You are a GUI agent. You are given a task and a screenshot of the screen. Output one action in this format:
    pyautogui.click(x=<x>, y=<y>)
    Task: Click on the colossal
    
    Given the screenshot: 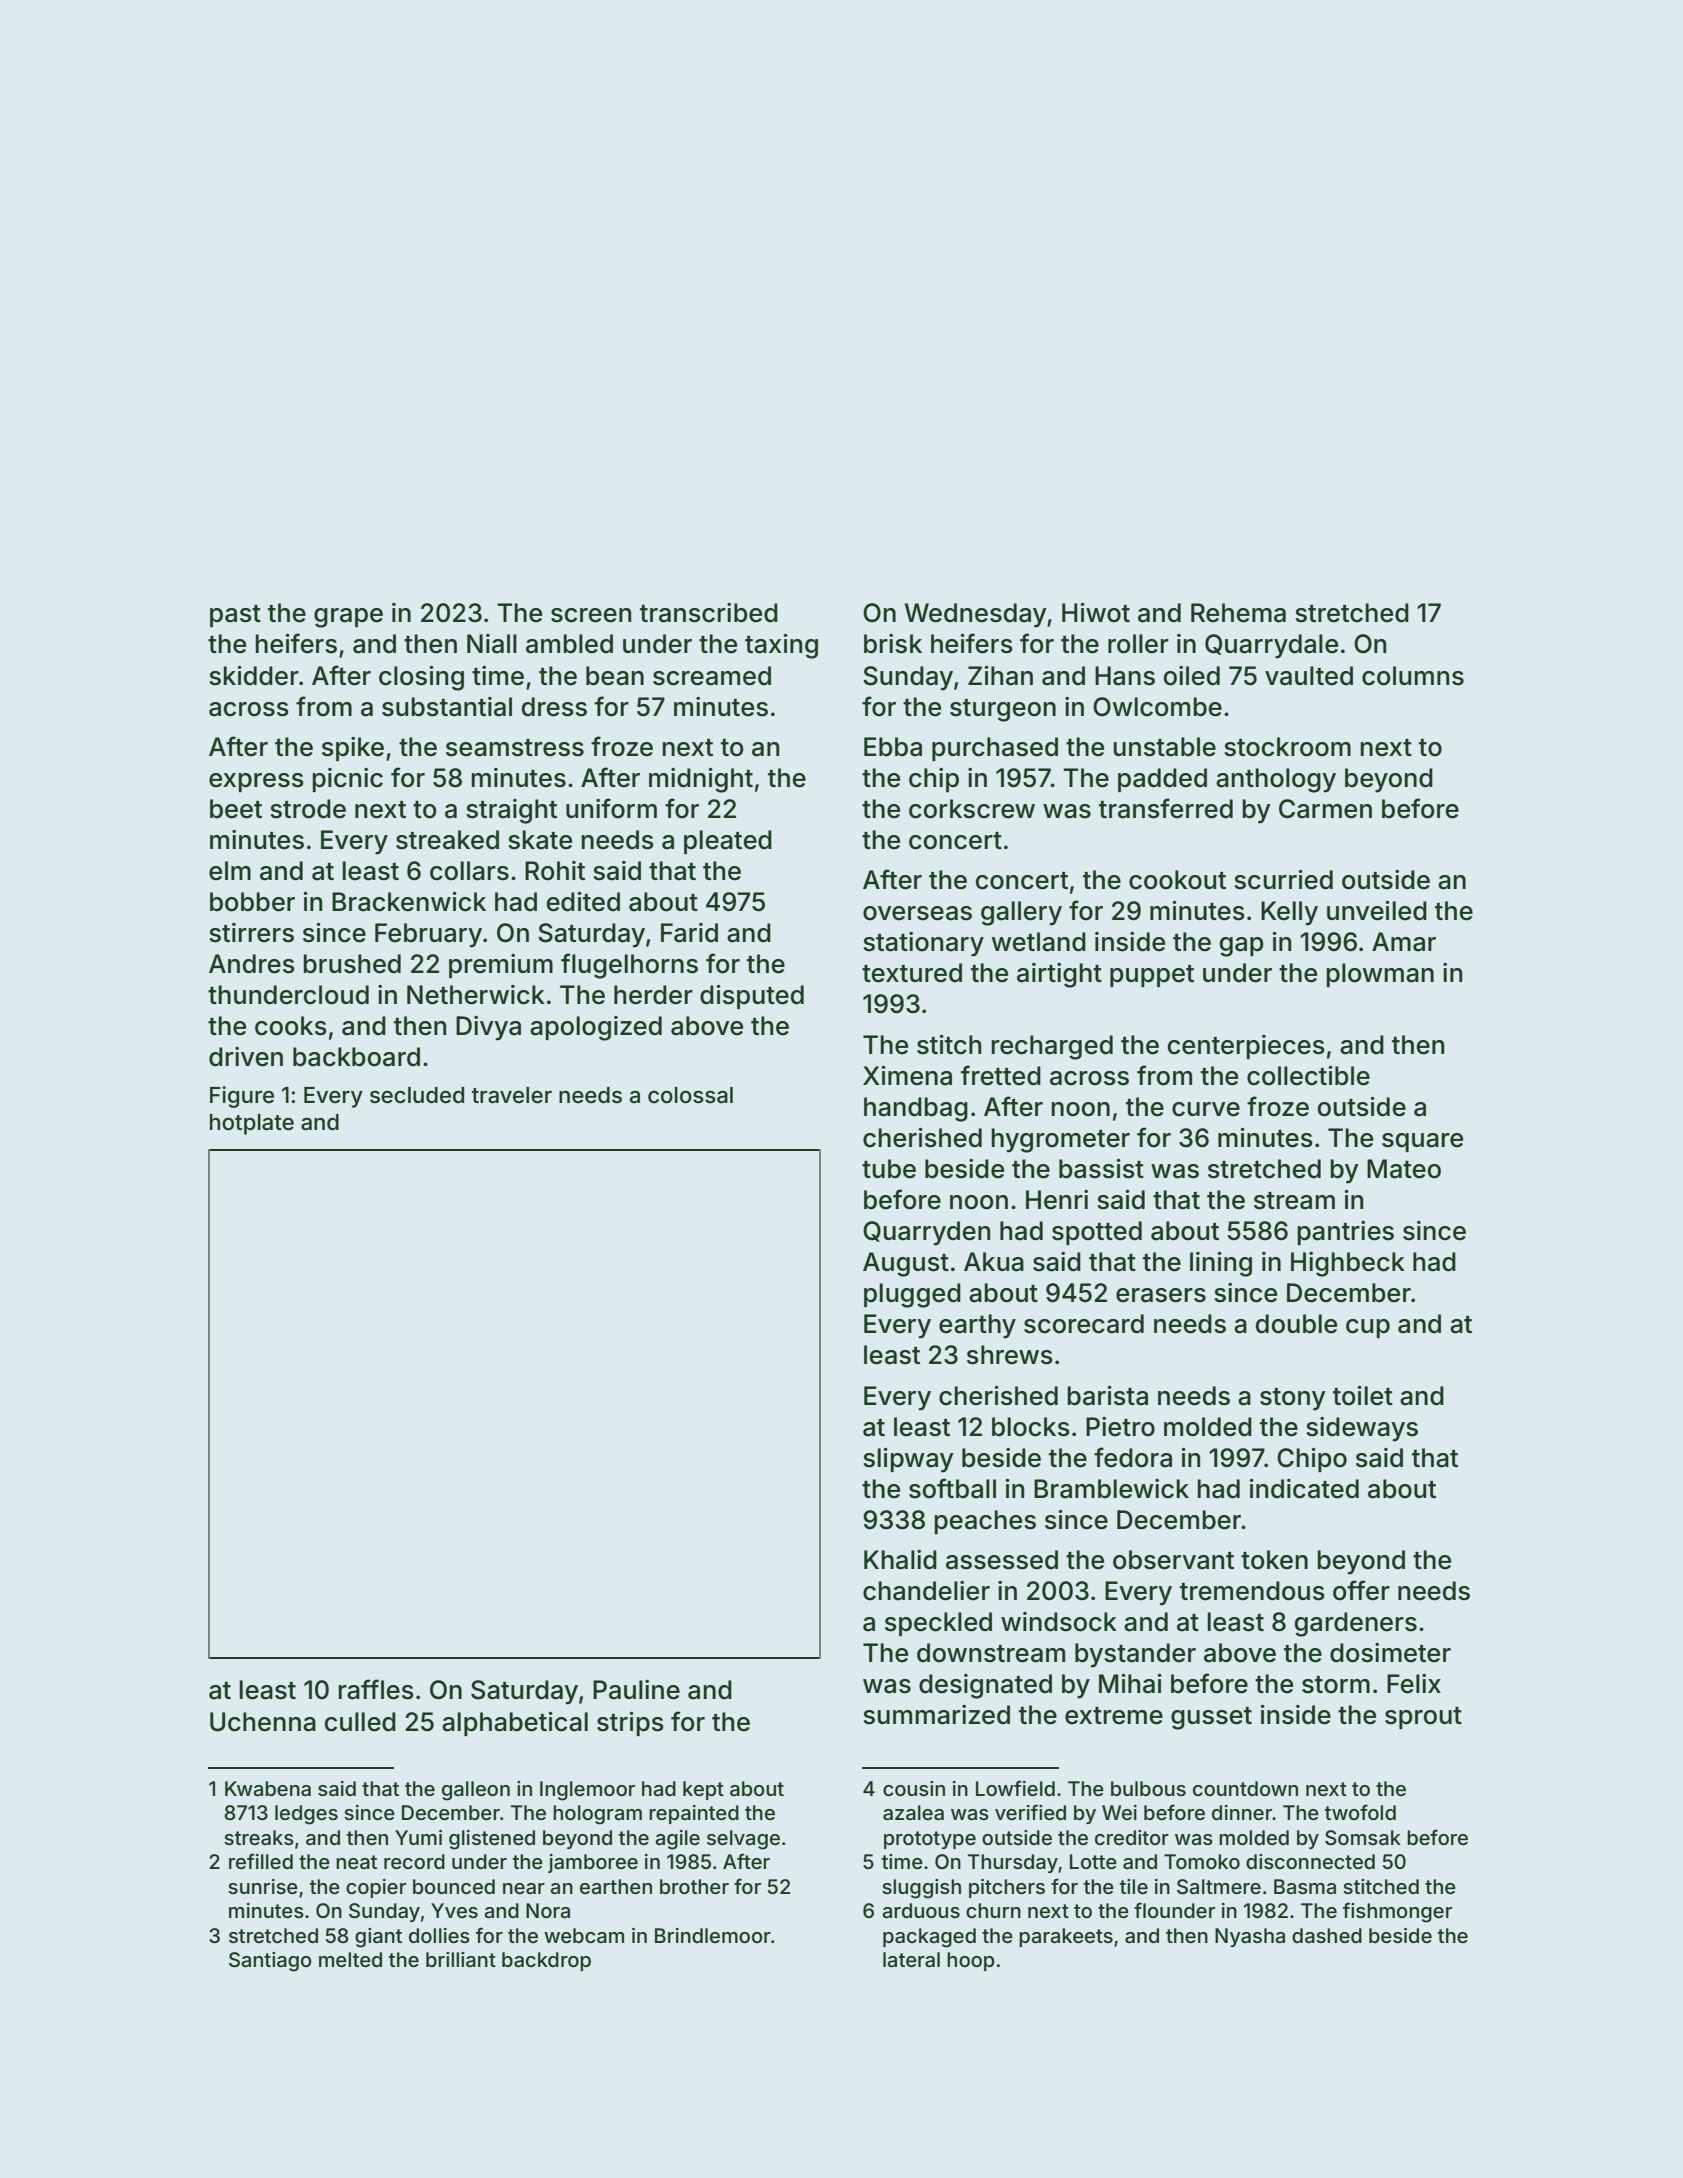 What is the action you would take?
    pyautogui.click(x=690, y=1095)
